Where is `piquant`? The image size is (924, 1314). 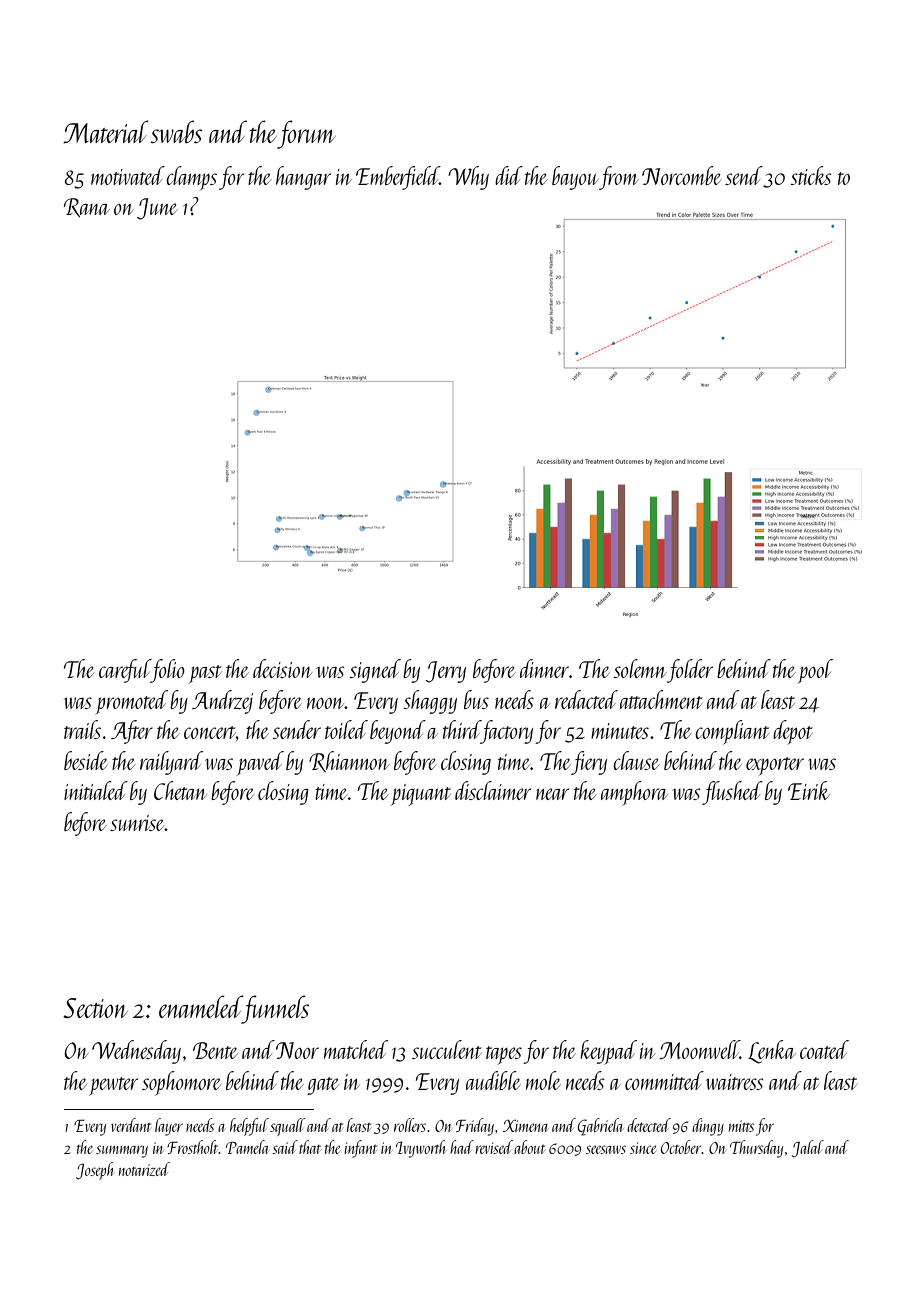 piquant is located at coordinates (421, 795).
